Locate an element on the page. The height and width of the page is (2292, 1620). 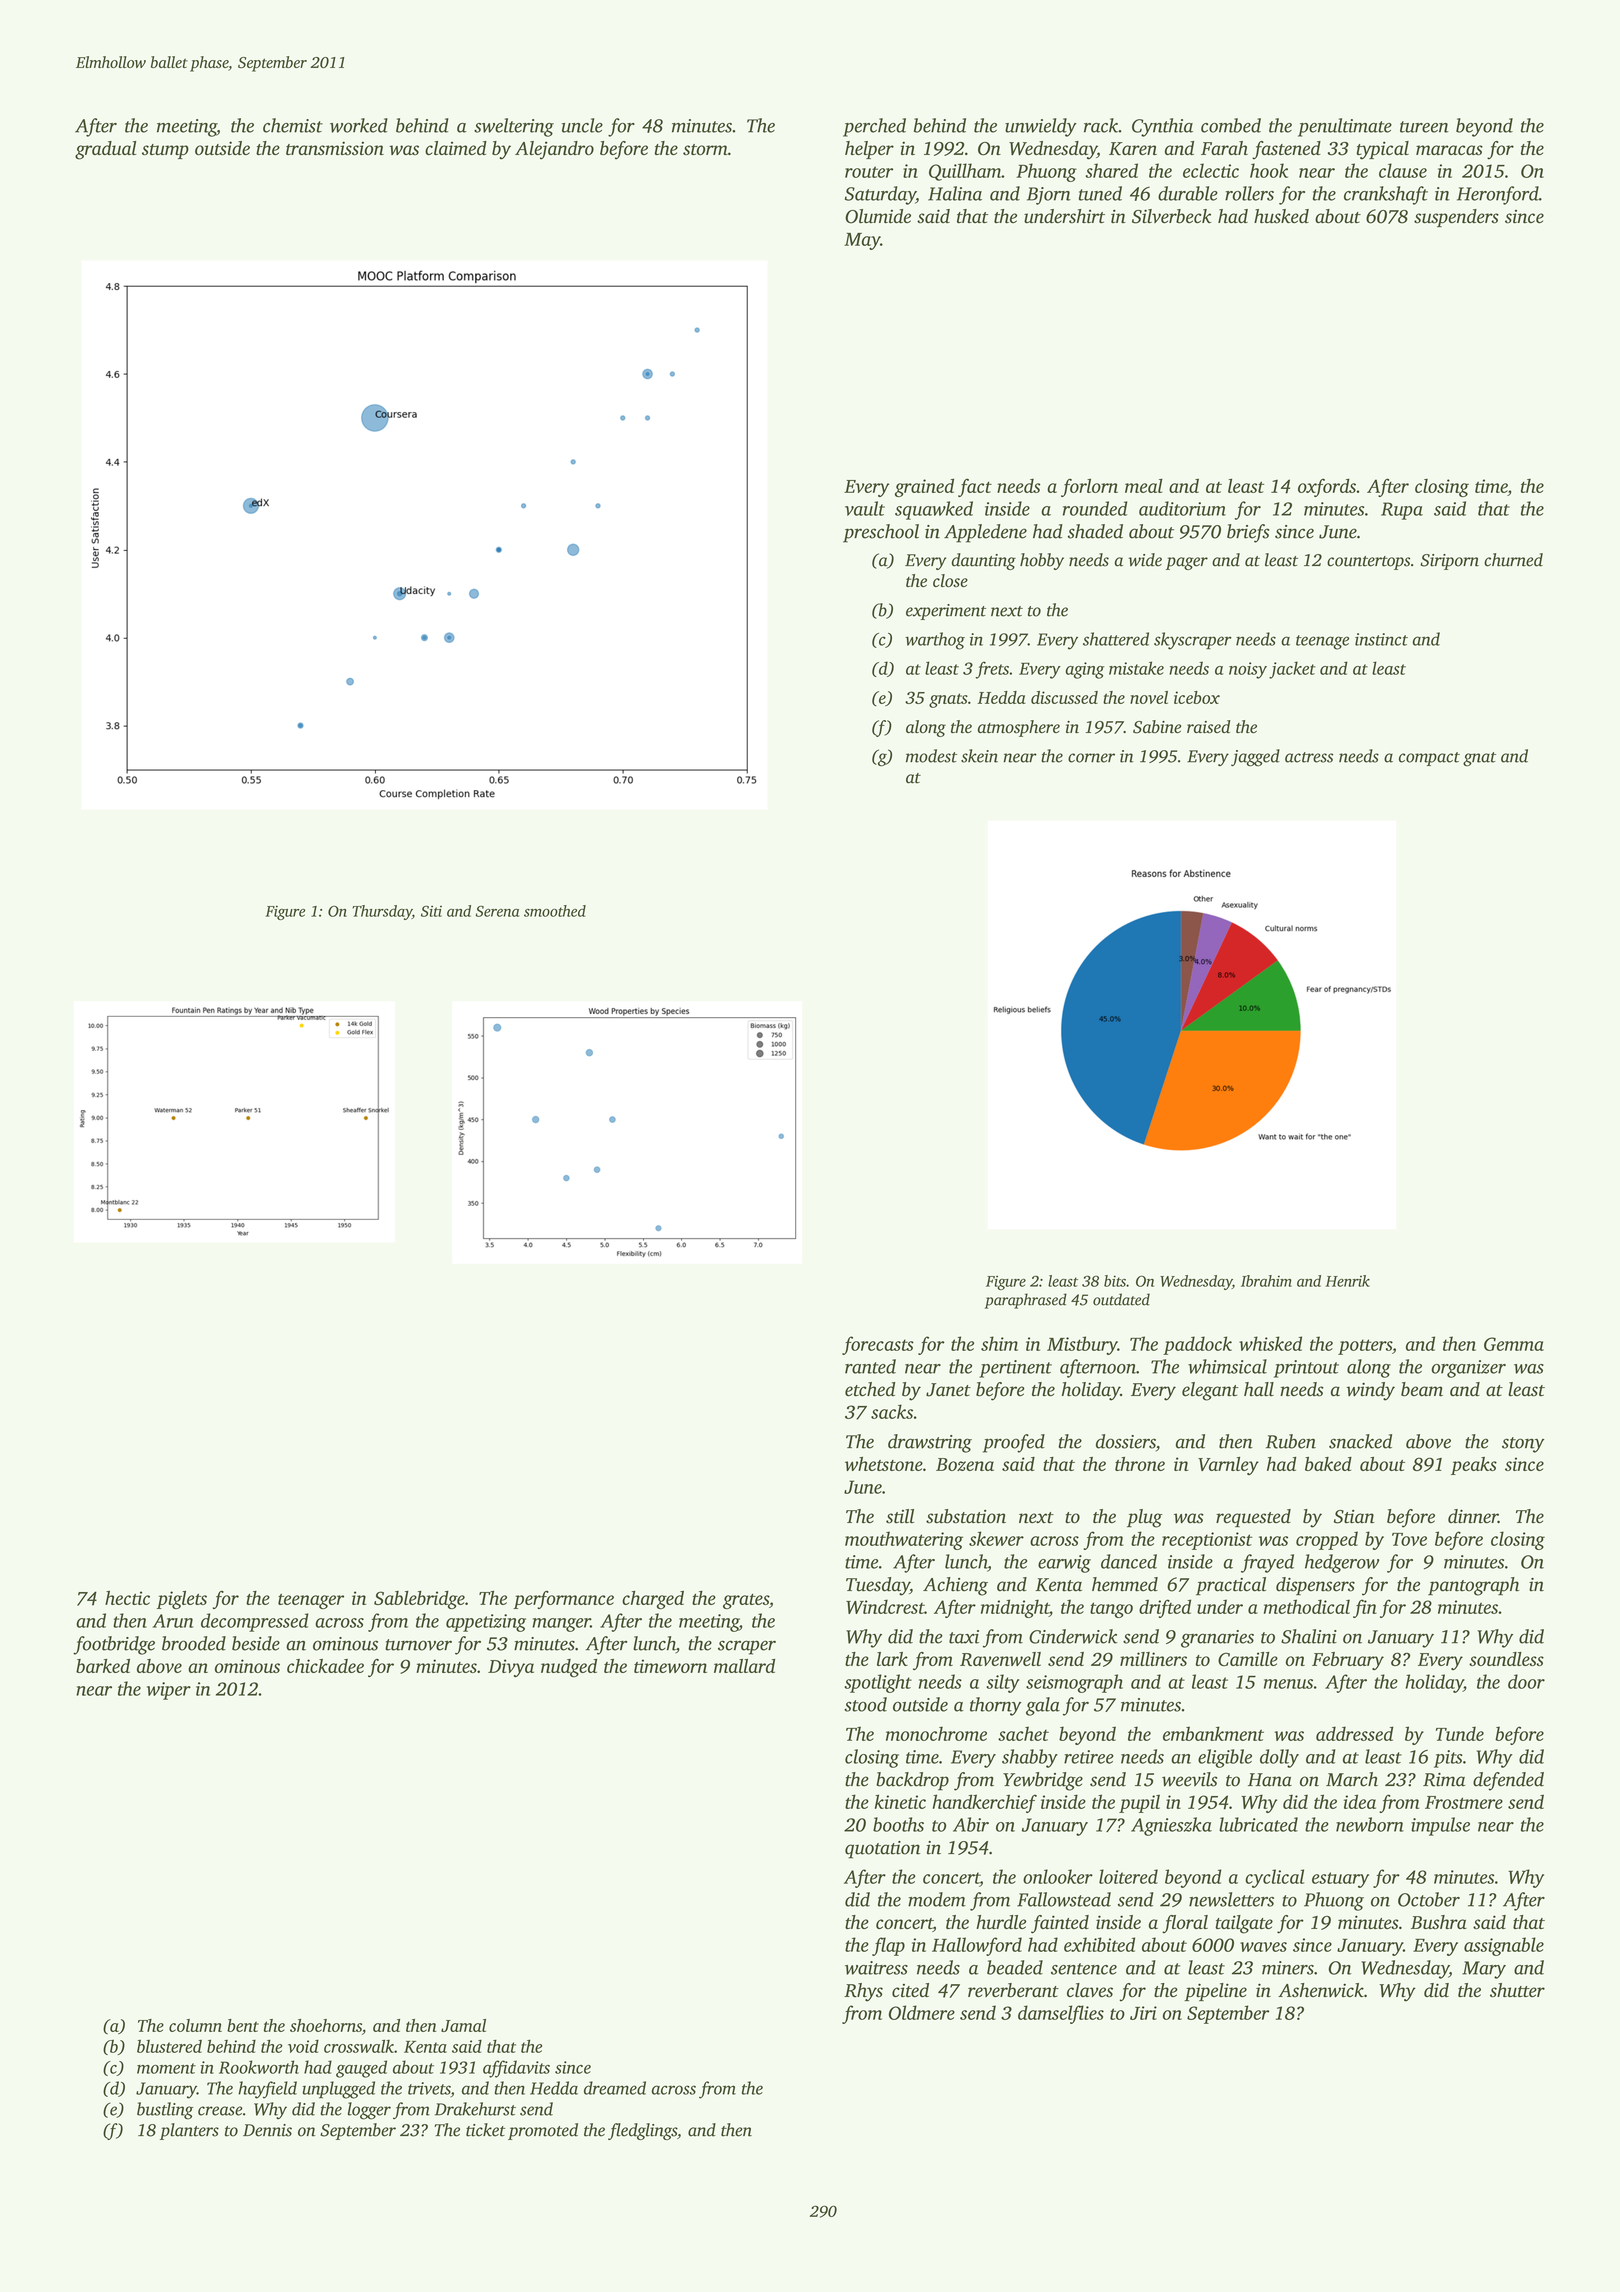
compact is located at coordinates (1429, 759).
